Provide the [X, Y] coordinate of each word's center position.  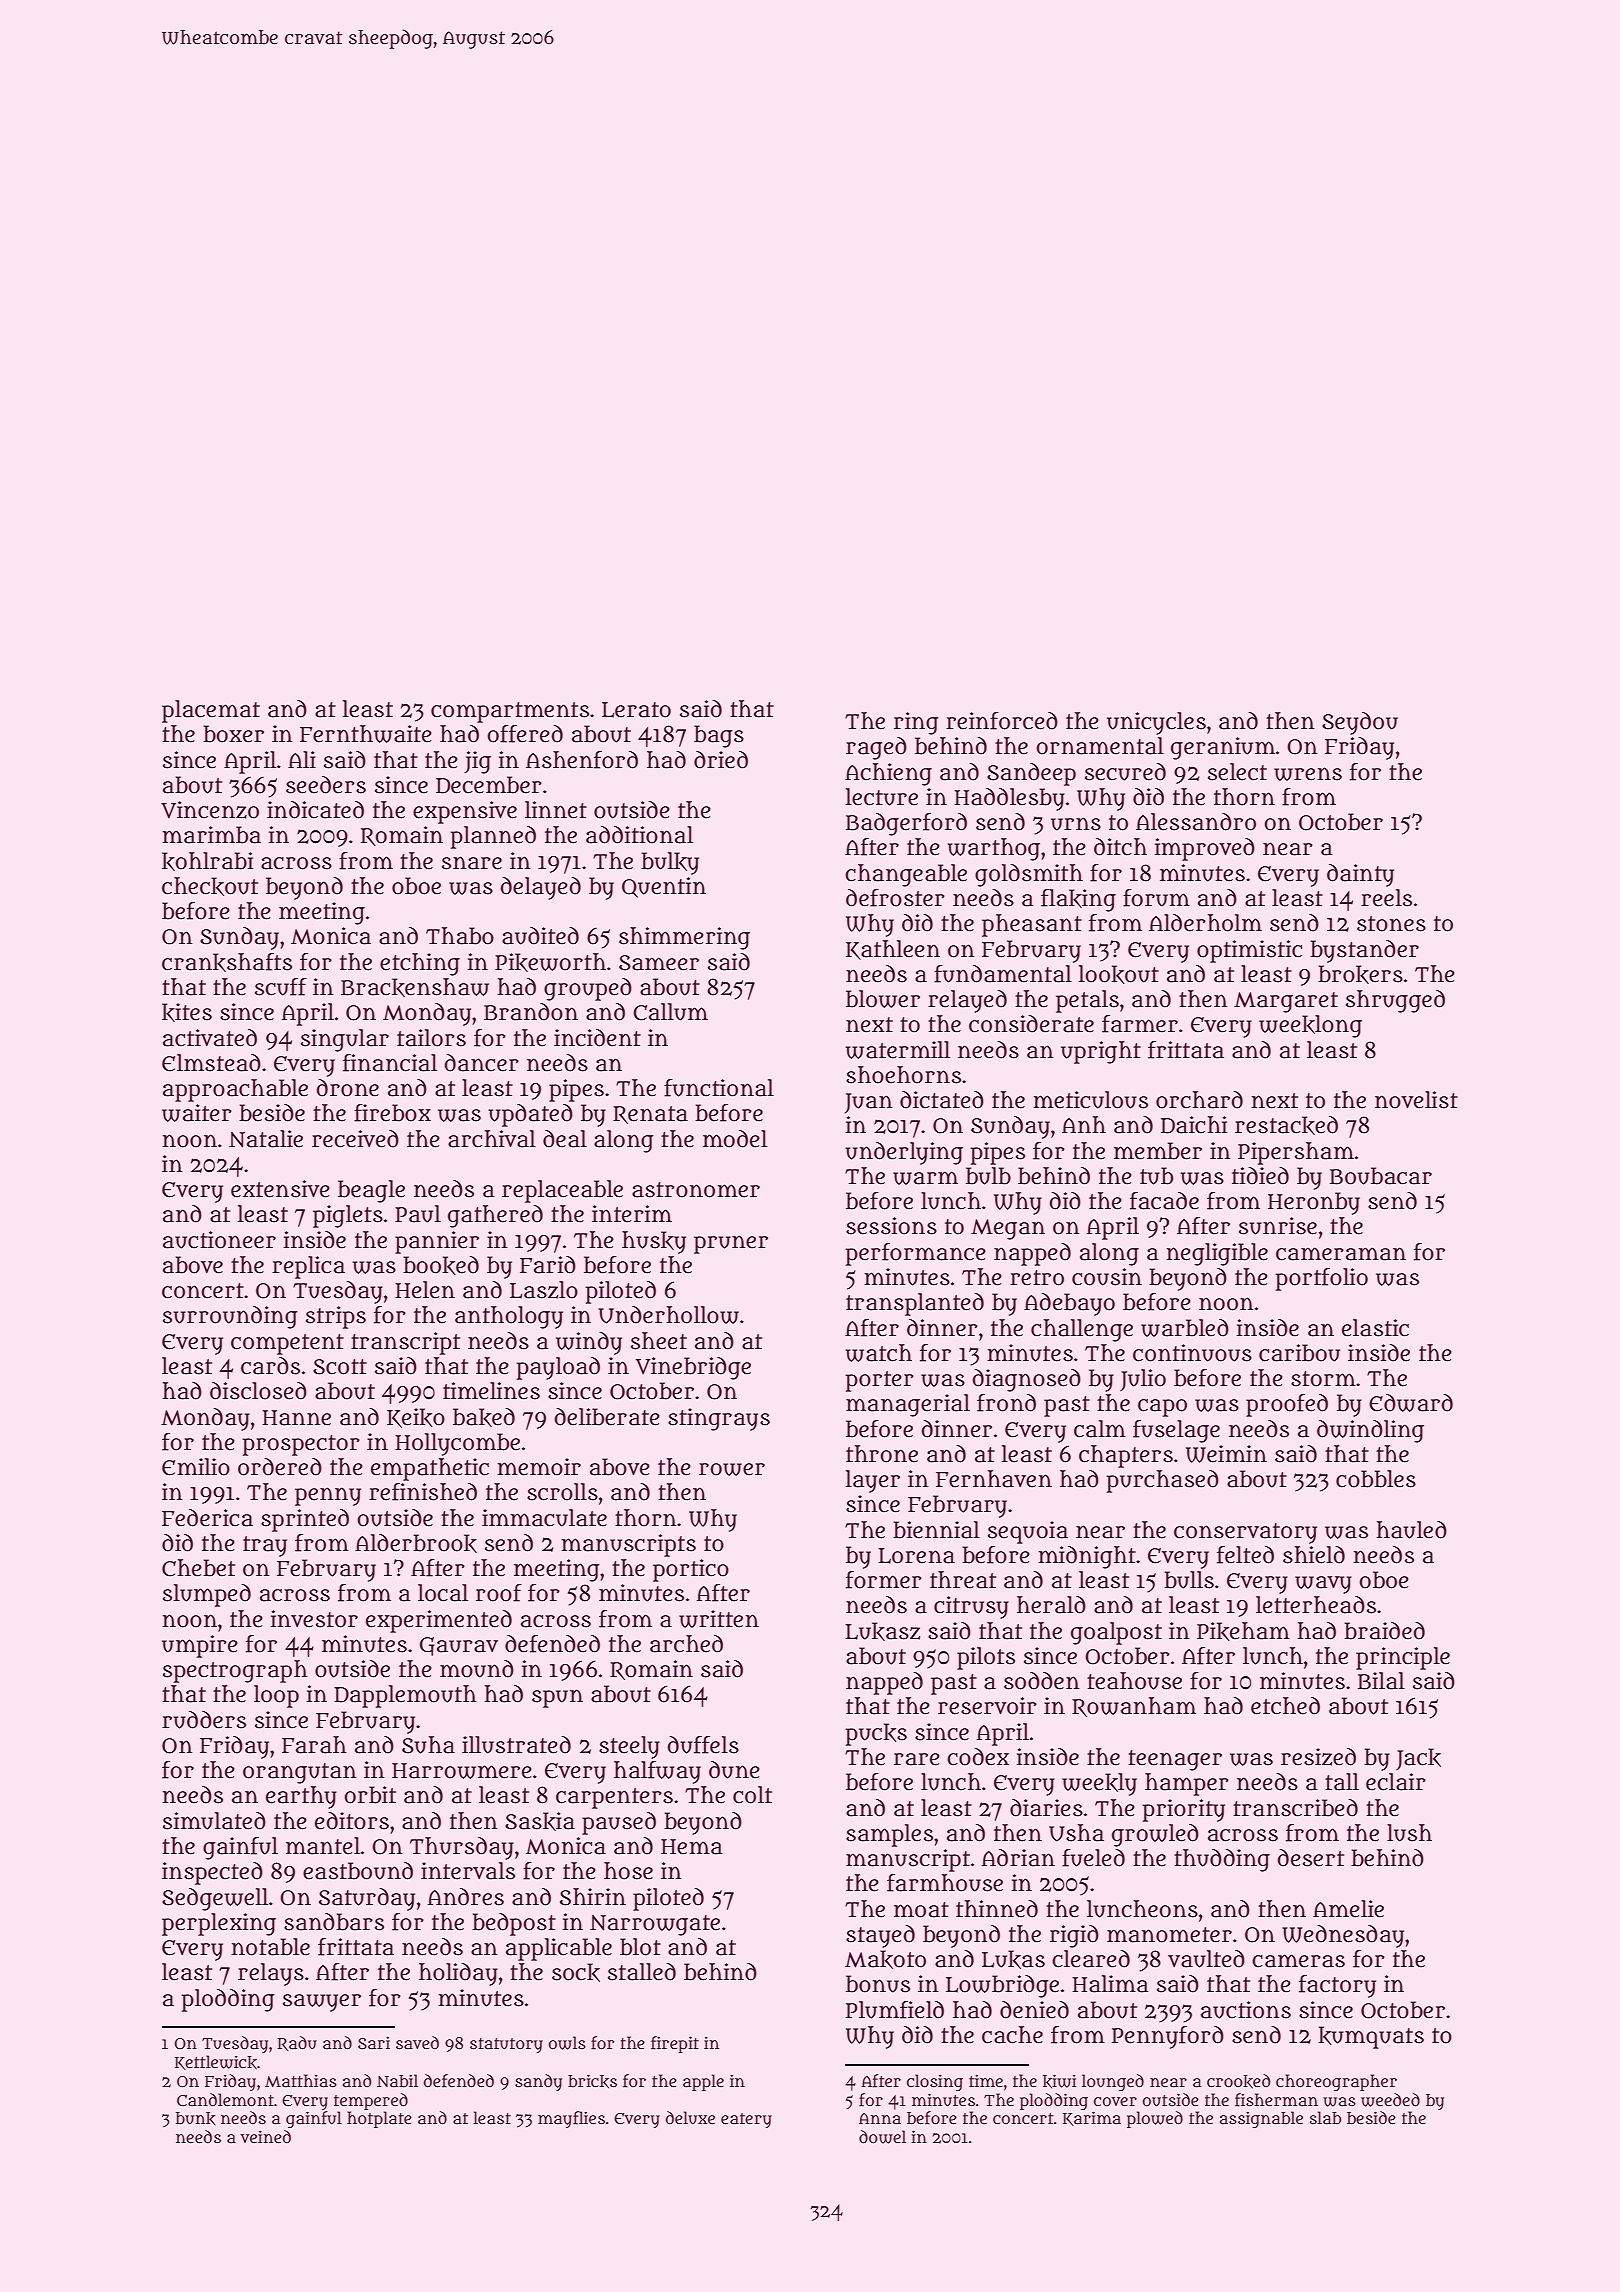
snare [472, 863]
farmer [1140, 1024]
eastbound [358, 1871]
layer [873, 1481]
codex [978, 1757]
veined [265, 2136]
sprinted [305, 1520]
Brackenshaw [415, 987]
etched [1285, 1706]
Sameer [659, 963]
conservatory [1245, 1533]
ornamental [1100, 746]
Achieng [888, 774]
